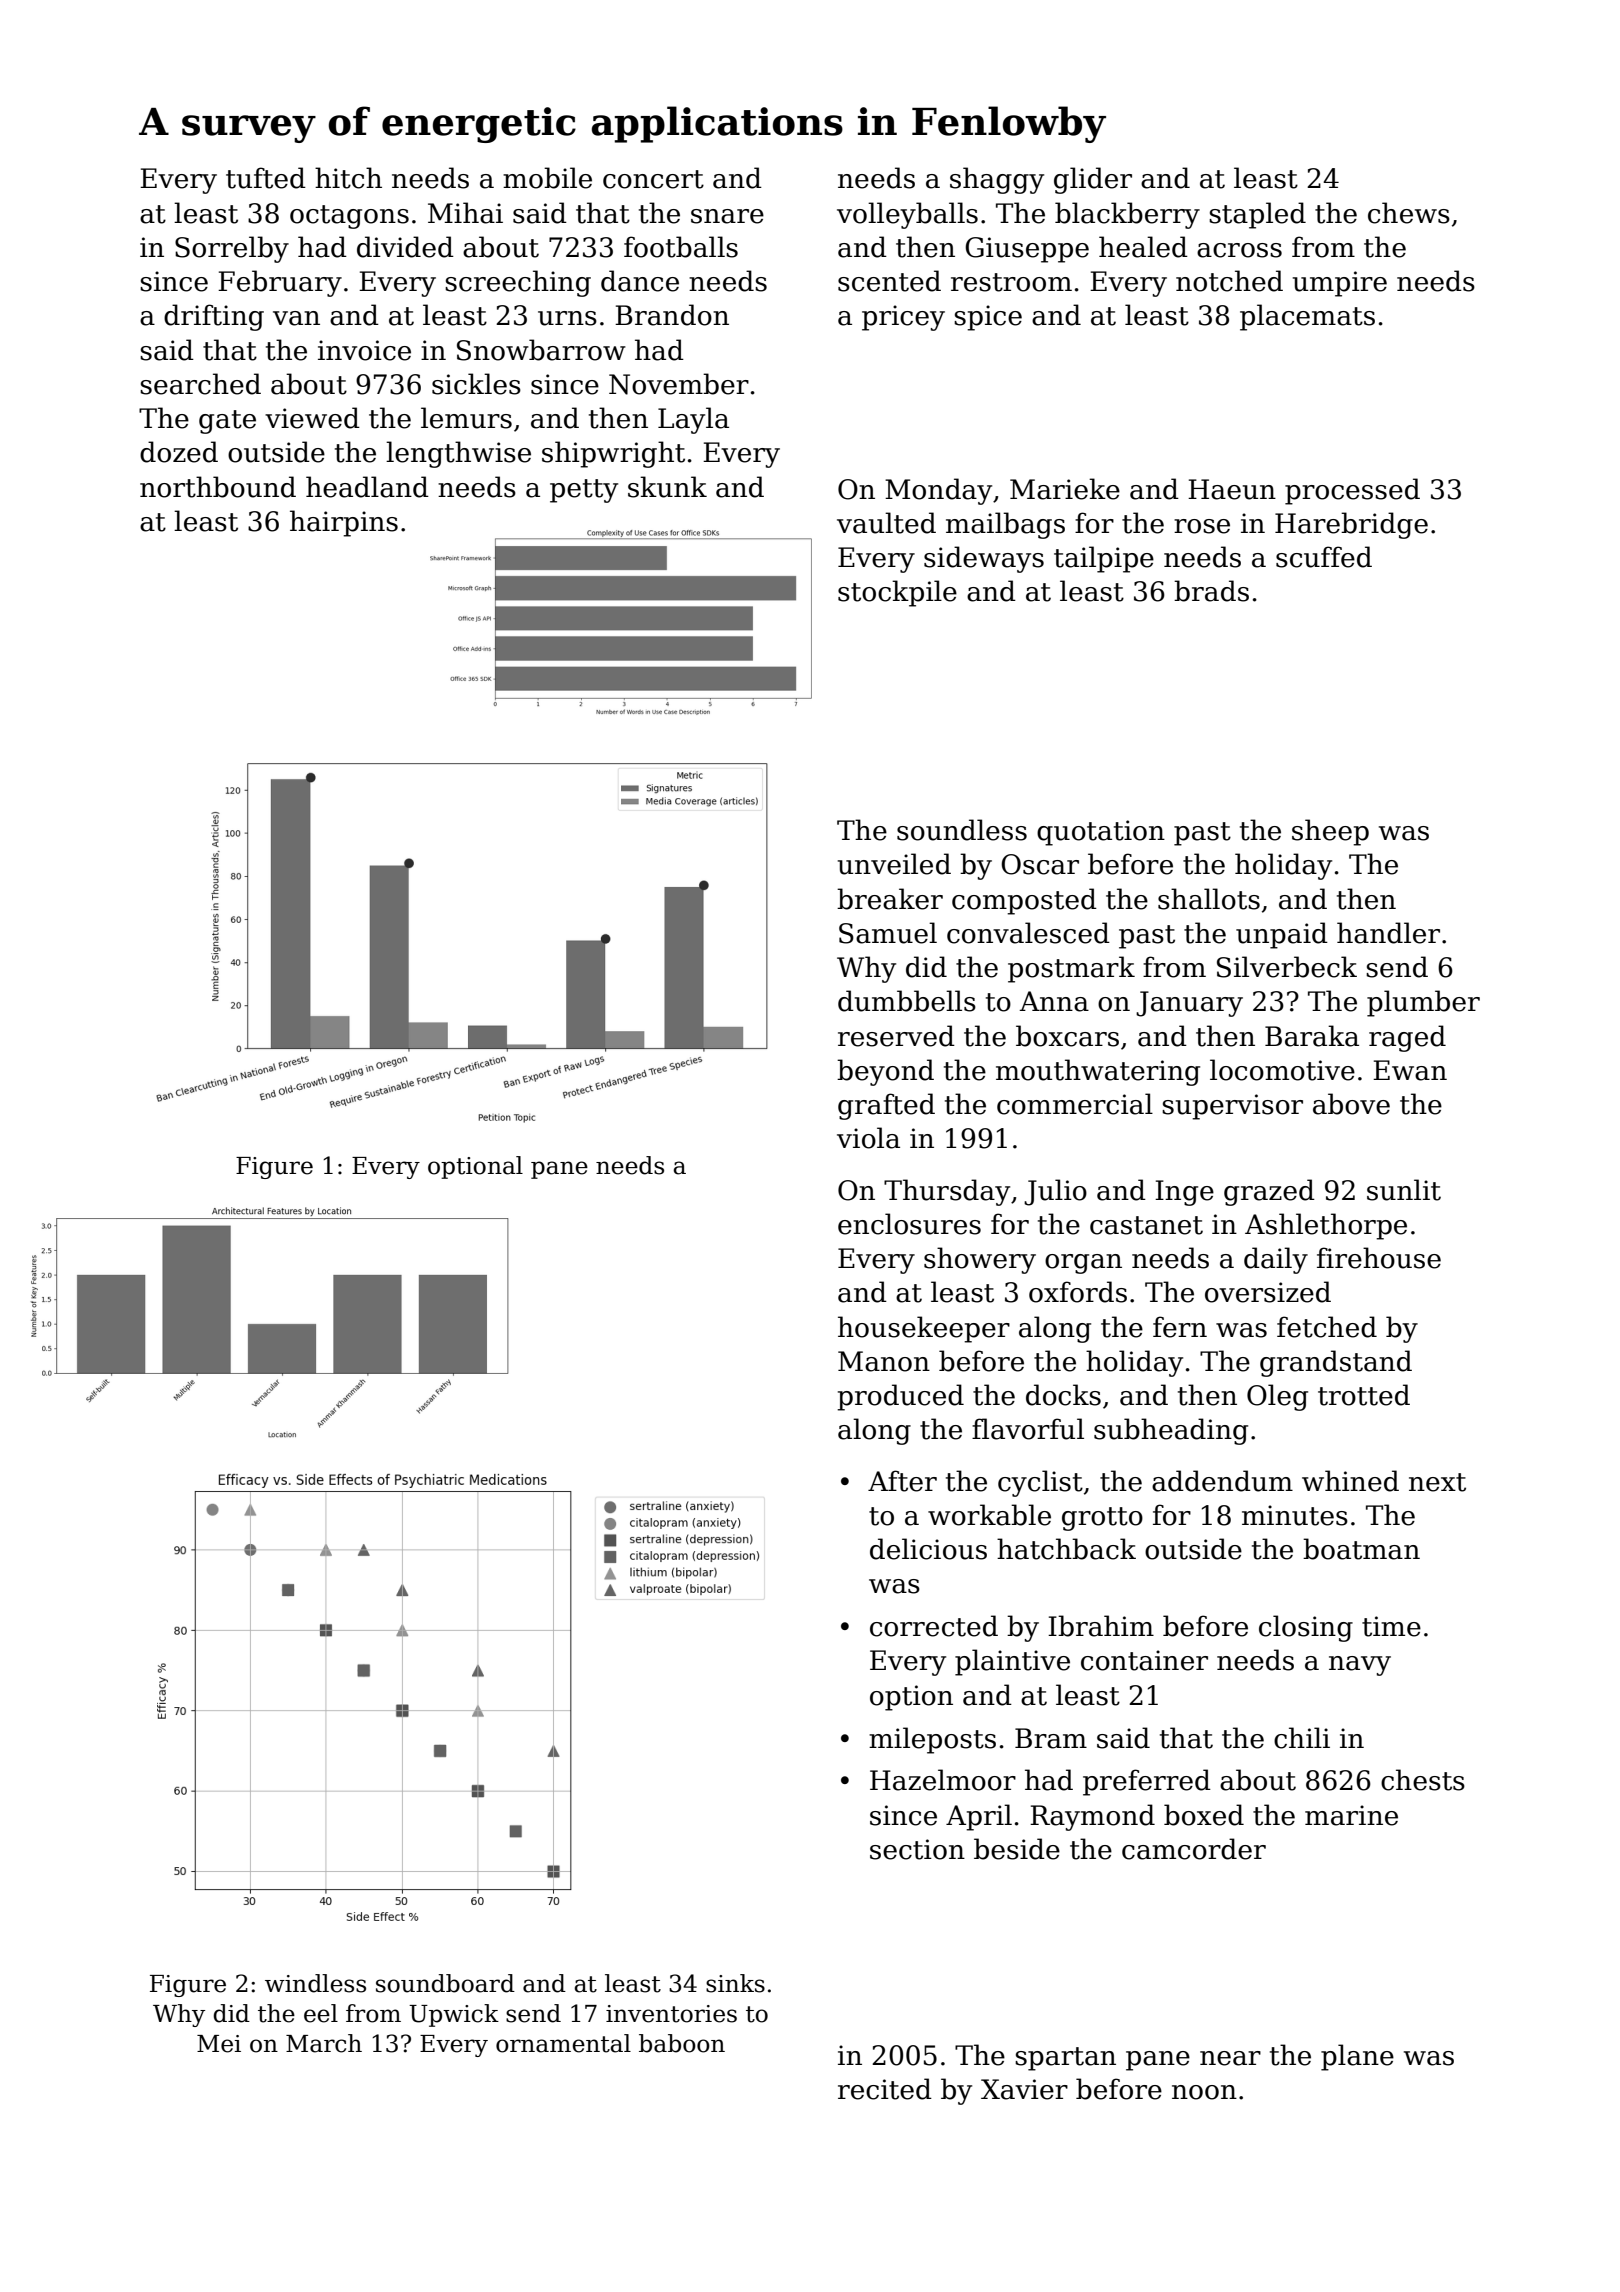 This screenshot has height=2292, width=1620. I want to click on next, so click(1437, 1482).
